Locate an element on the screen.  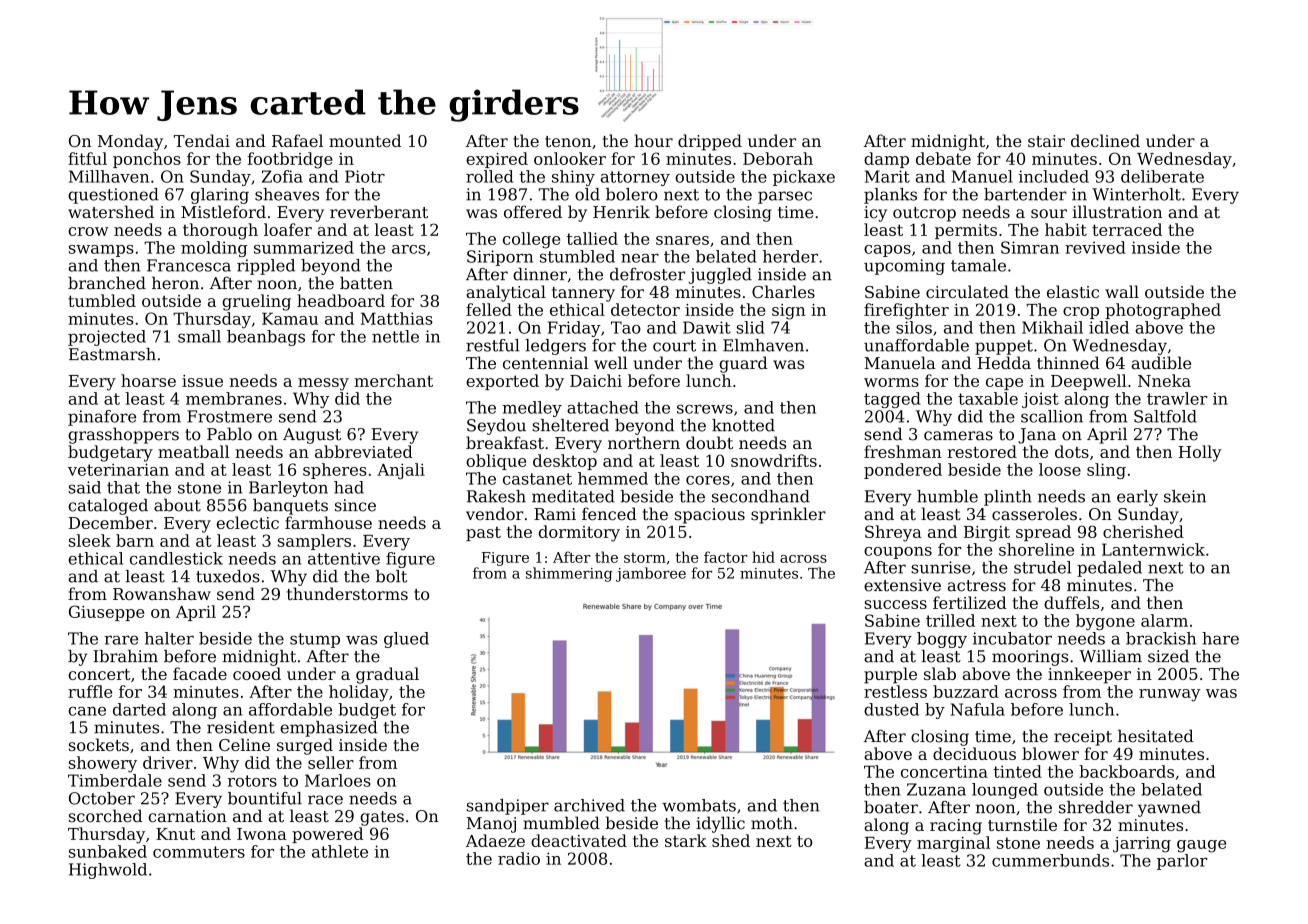
merchant is located at coordinates (393, 380).
